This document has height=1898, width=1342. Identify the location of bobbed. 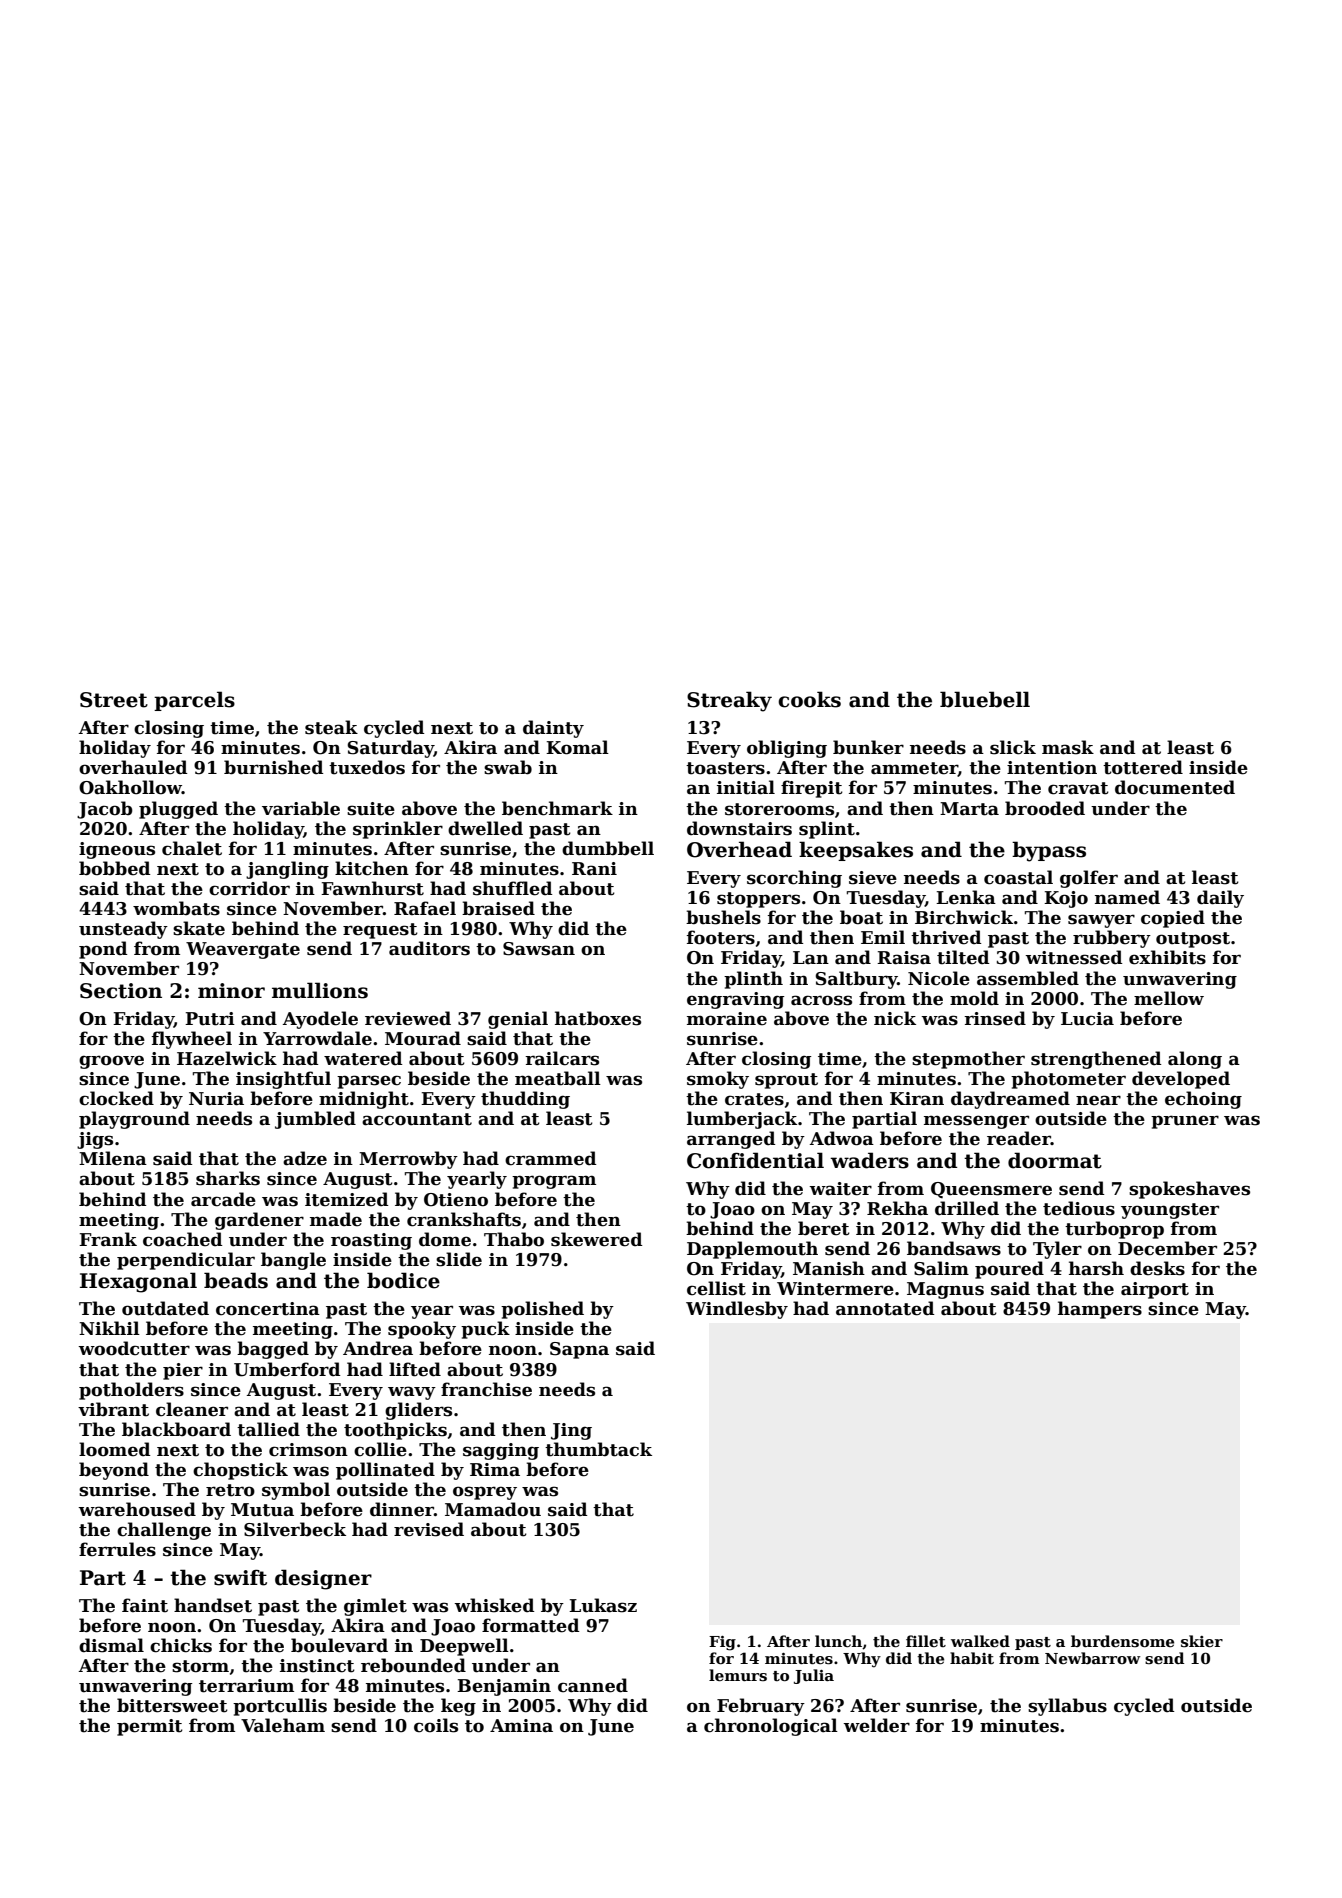
(114, 868).
